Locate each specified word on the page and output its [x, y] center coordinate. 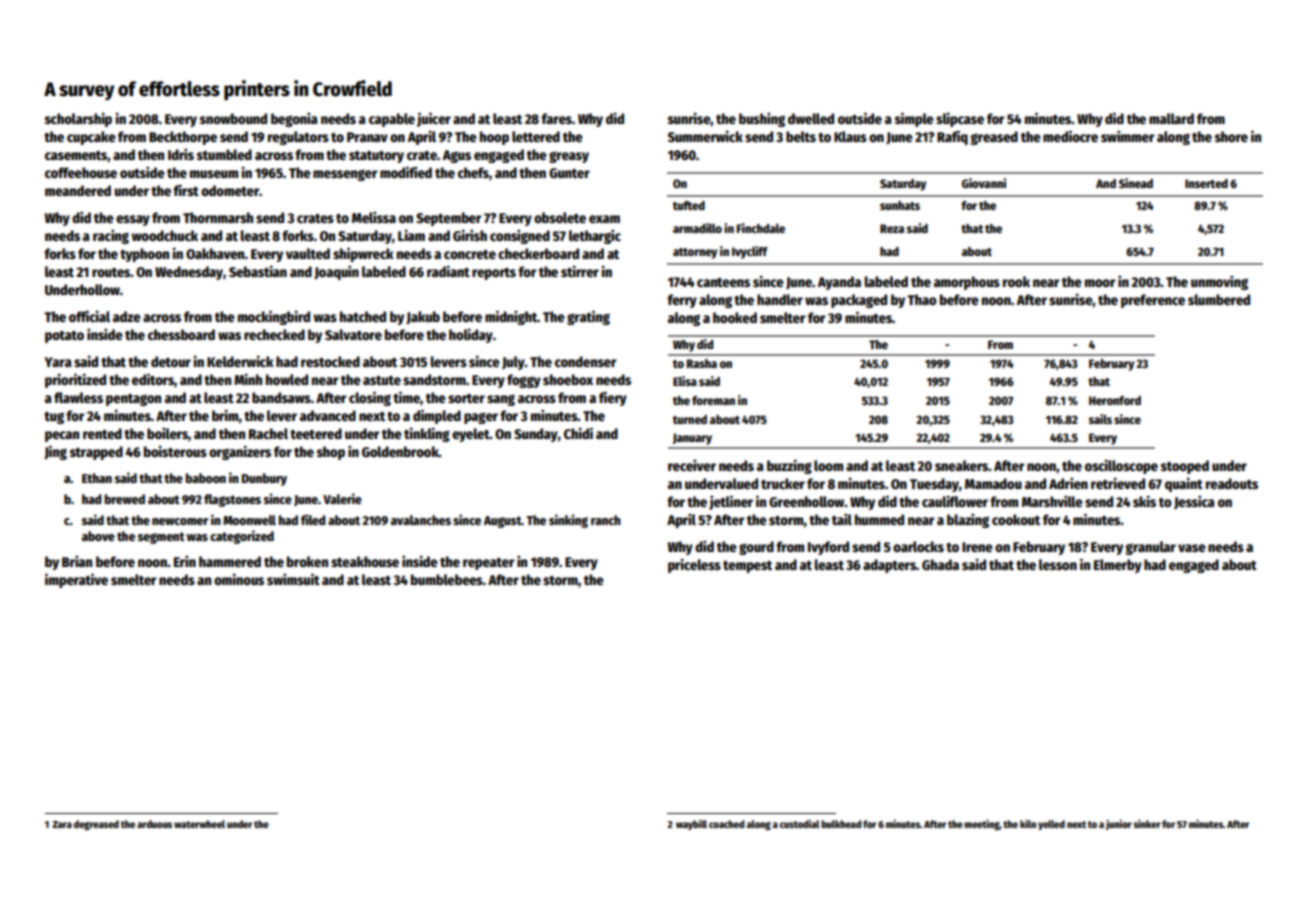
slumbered [1219, 299]
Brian [77, 561]
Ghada [940, 564]
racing [111, 236]
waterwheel [199, 824]
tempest [747, 567]
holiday [471, 335]
